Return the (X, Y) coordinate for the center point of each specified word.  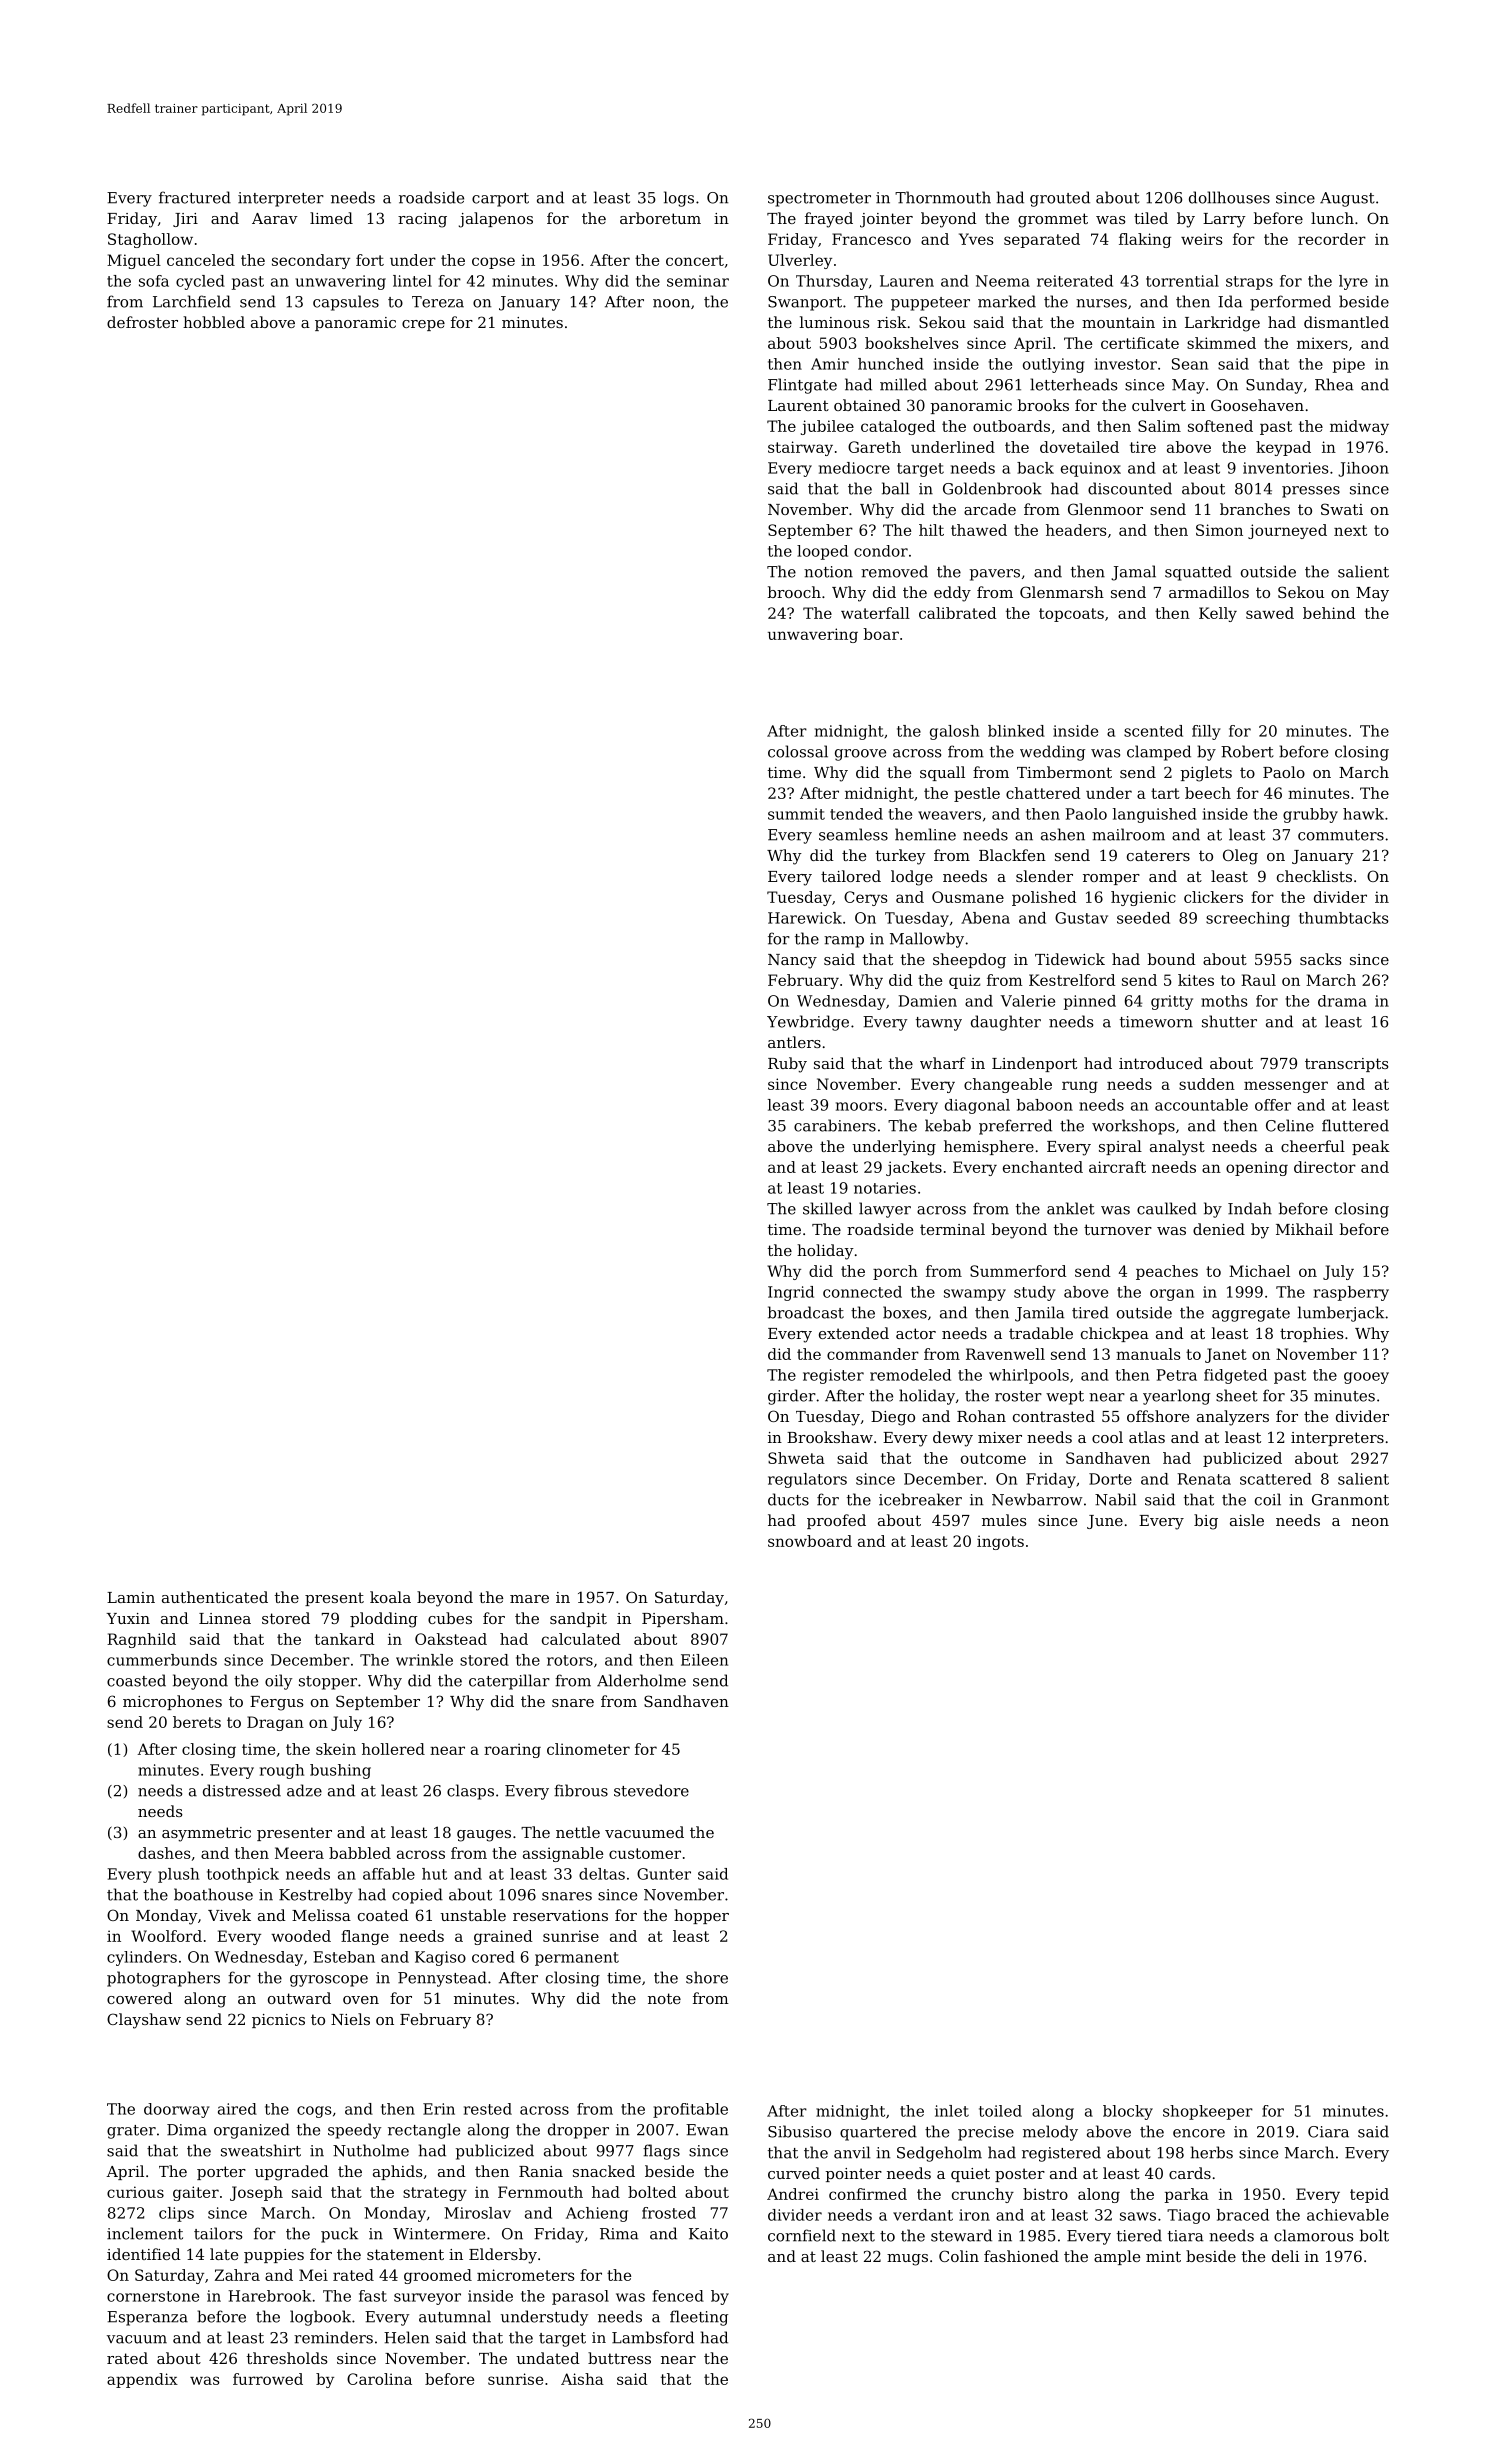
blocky (1128, 2112)
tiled (1151, 218)
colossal (798, 751)
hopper (701, 1916)
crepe (423, 325)
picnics (278, 2021)
